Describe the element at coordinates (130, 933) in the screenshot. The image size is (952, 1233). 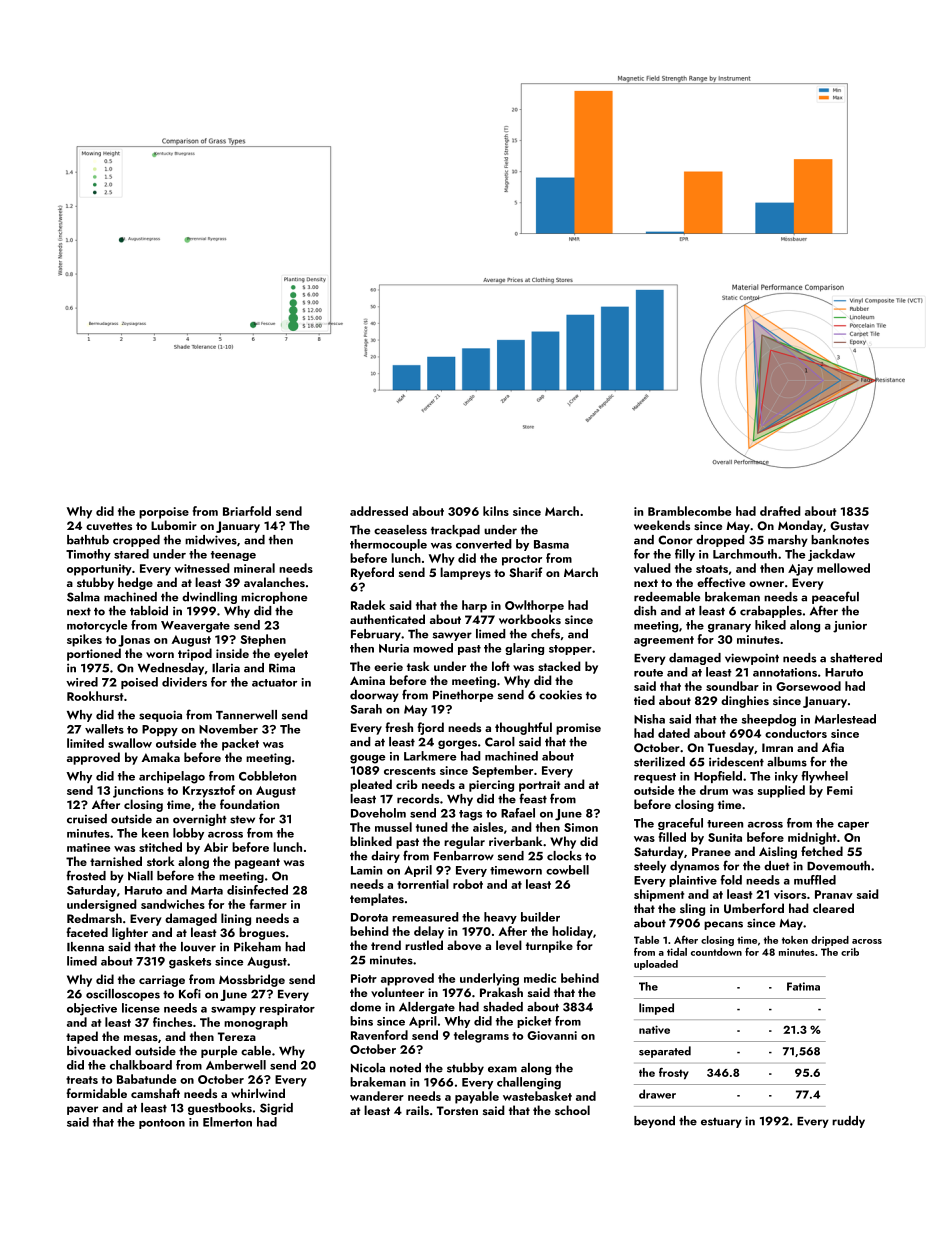
I see `lighter` at that location.
